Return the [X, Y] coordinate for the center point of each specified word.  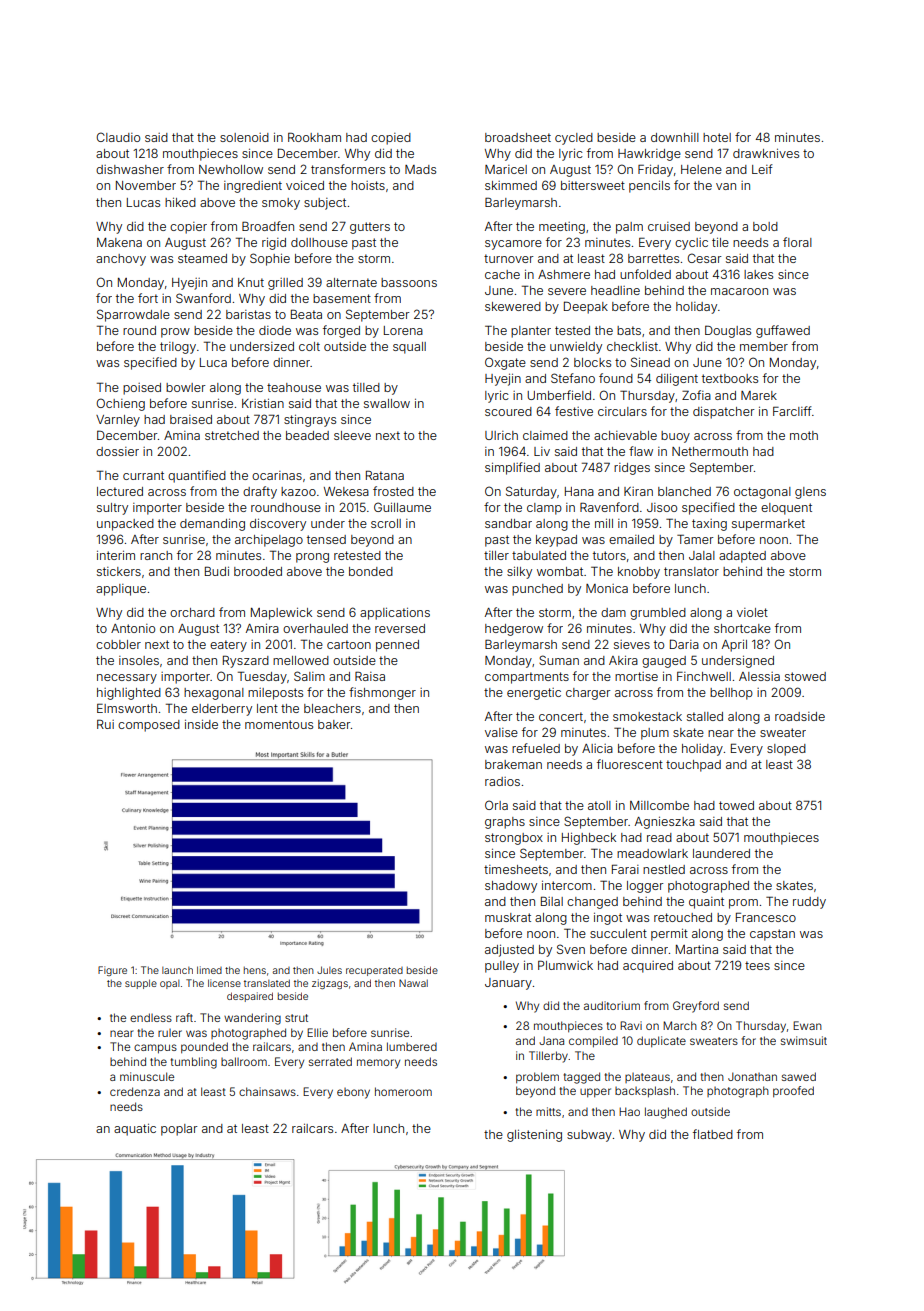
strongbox [514, 839]
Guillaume [402, 507]
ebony [353, 1093]
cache [502, 274]
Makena [119, 242]
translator [691, 571]
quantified [197, 476]
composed [149, 726]
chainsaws [267, 1091]
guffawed [783, 331]
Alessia [759, 676]
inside [201, 724]
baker [334, 724]
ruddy [809, 903]
